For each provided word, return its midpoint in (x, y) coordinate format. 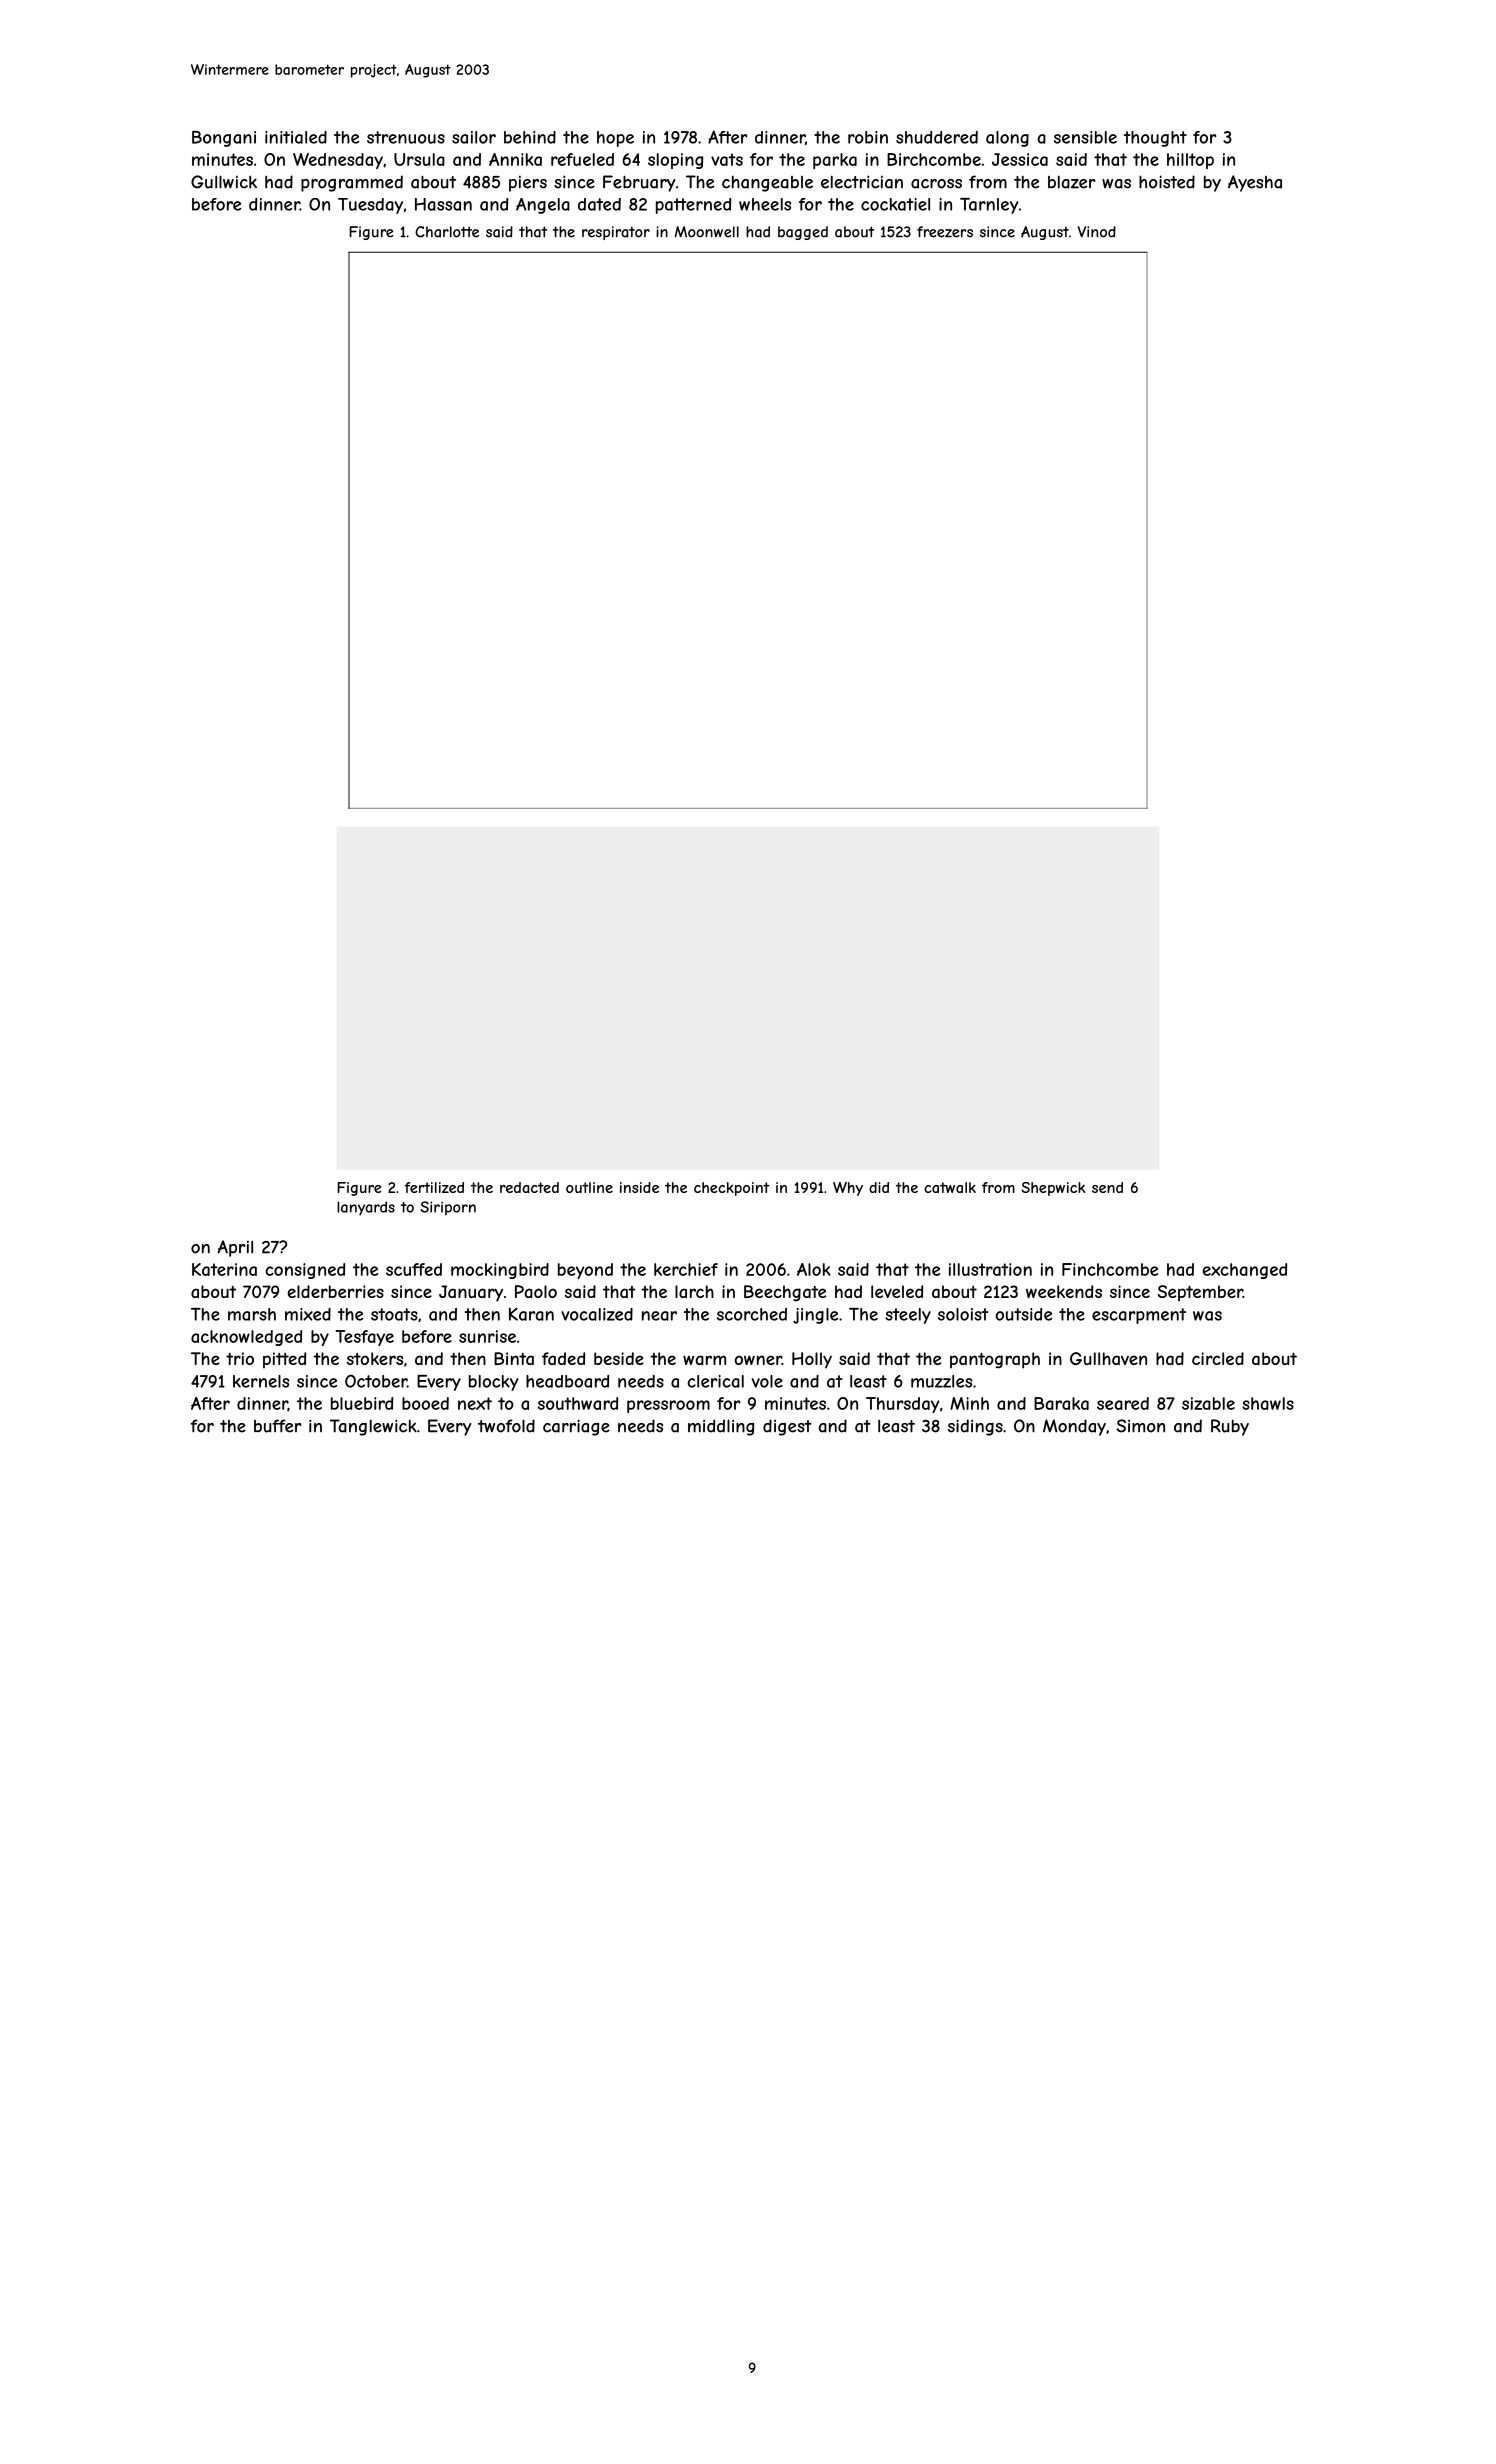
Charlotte (447, 232)
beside (619, 1358)
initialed (296, 137)
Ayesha (1255, 183)
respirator (616, 233)
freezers (945, 232)
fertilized (434, 1187)
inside (639, 1187)
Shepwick (1053, 1189)
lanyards (366, 1208)
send (1107, 1187)
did (879, 1187)
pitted (284, 1360)
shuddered (937, 137)
